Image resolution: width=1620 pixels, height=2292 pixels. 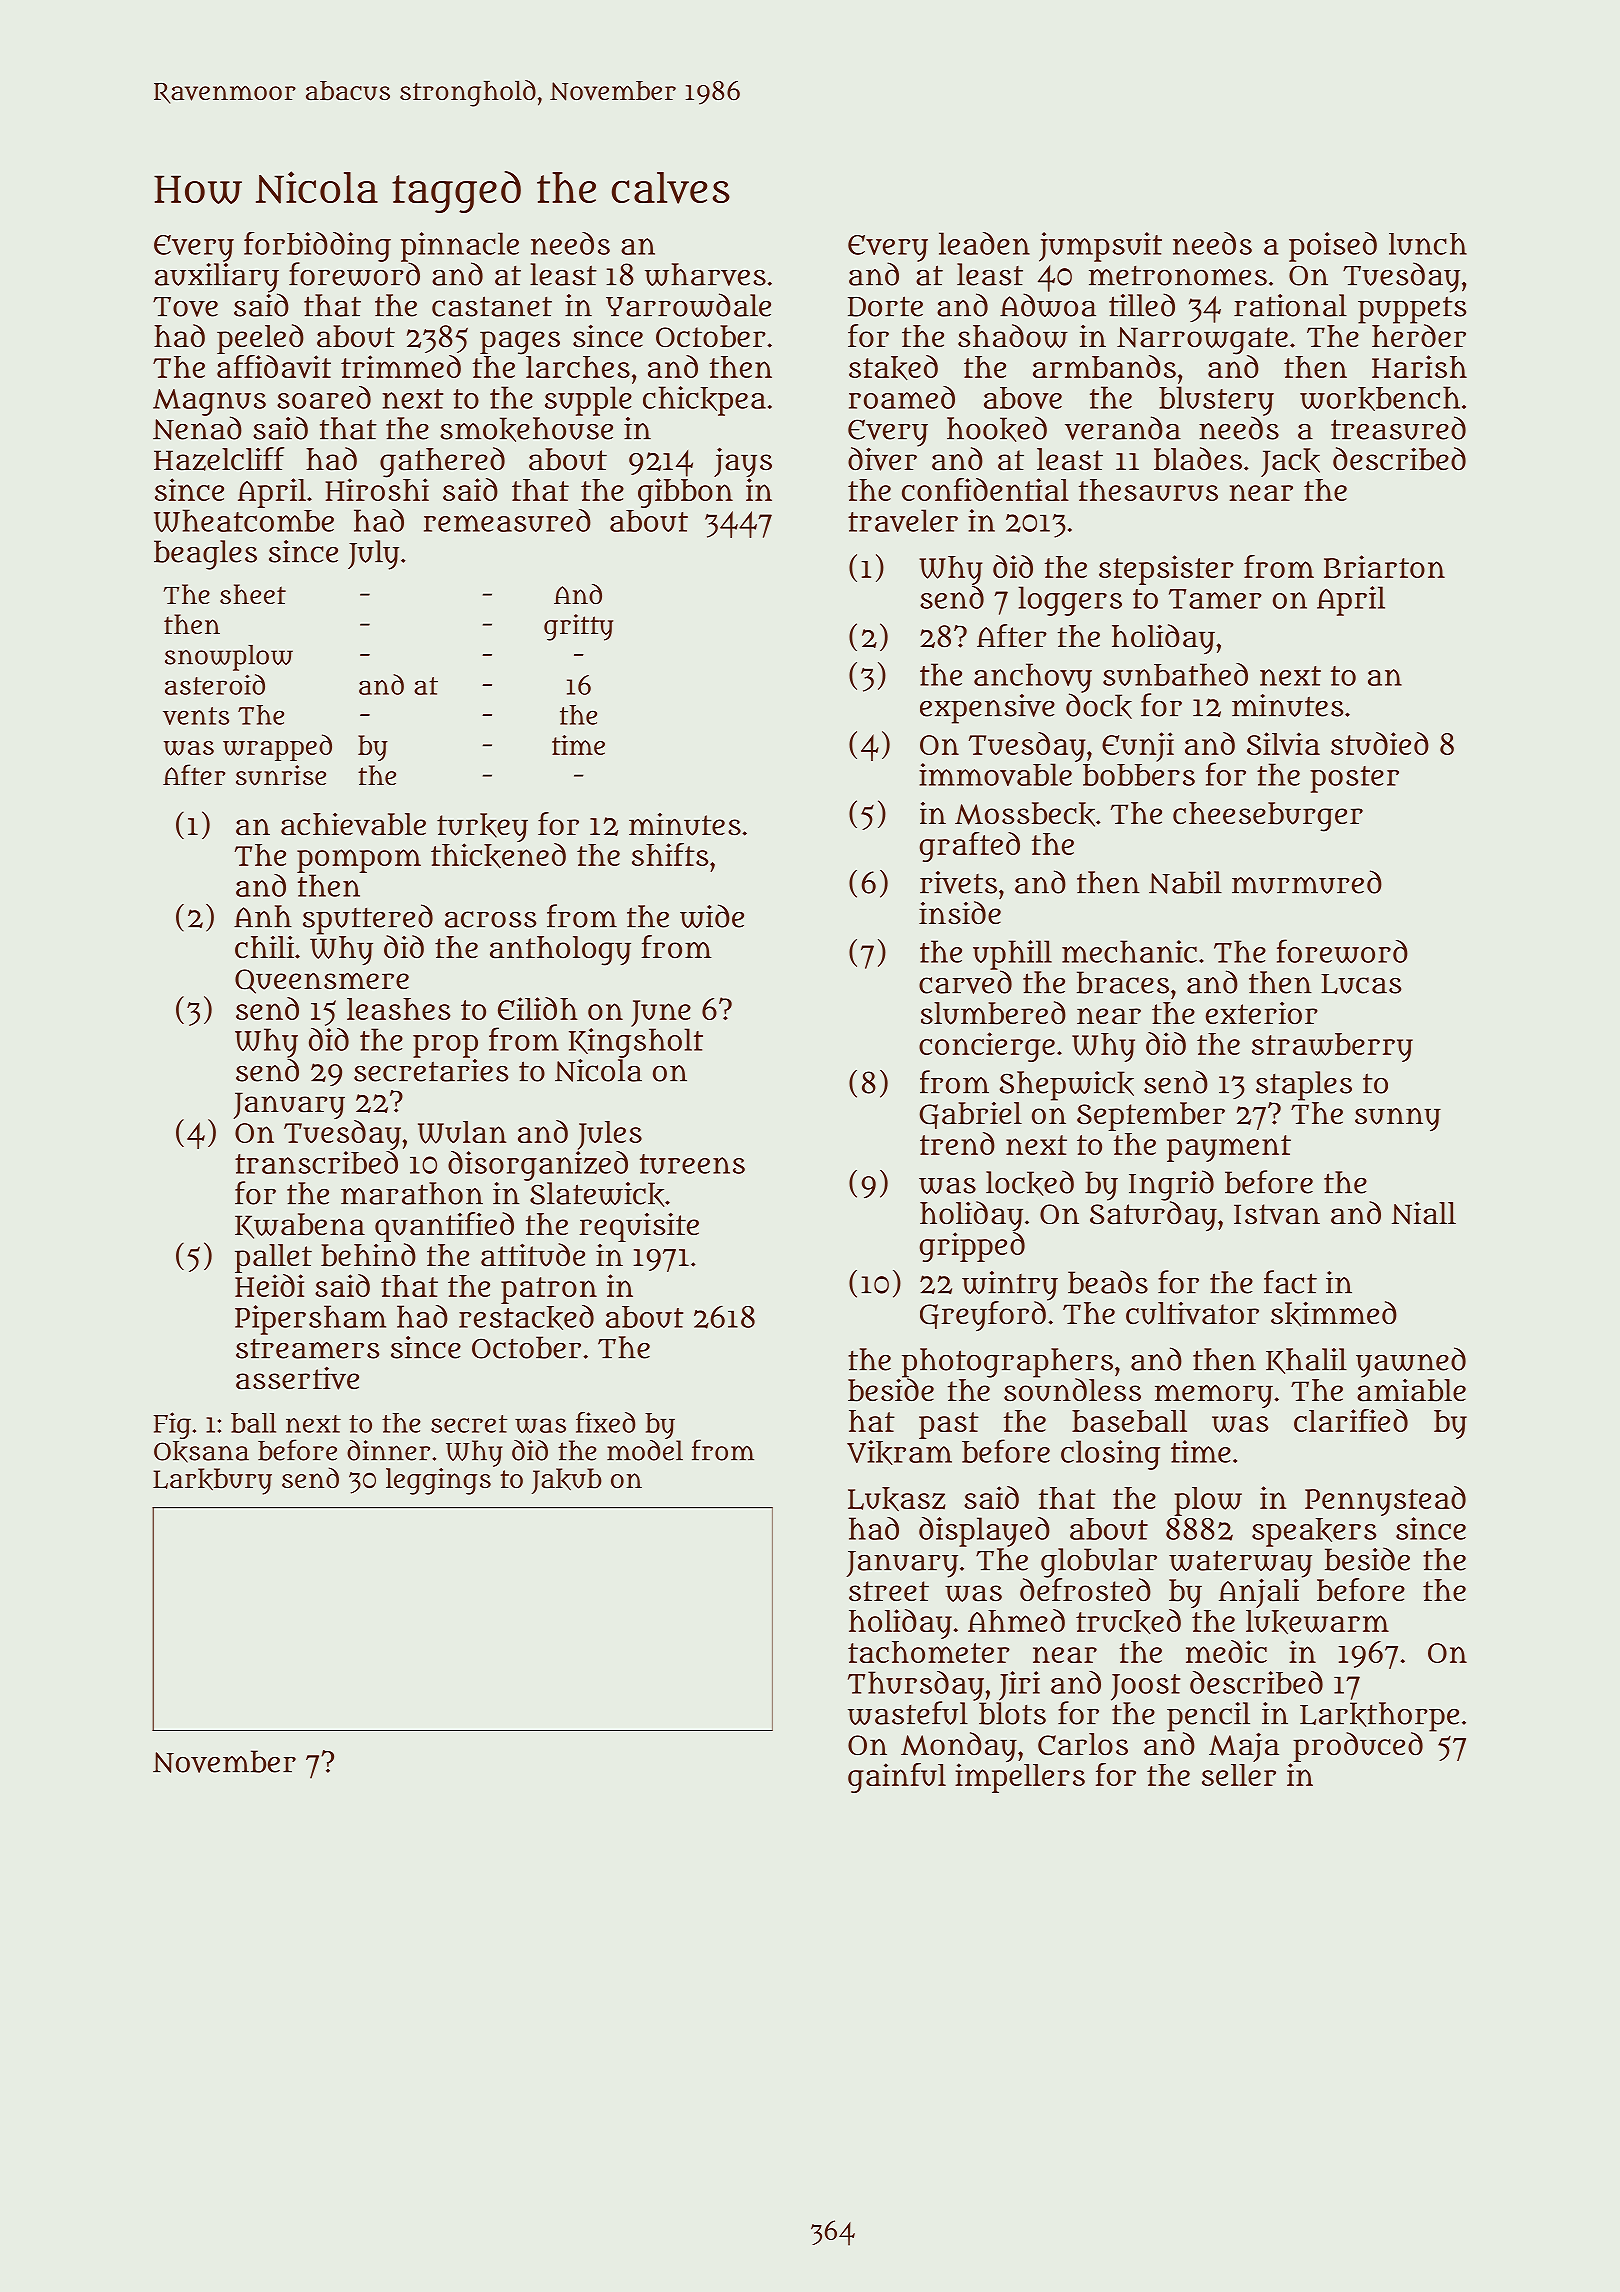 What do you see at coordinates (1384, 566) in the document?
I see `Briarton` at bounding box center [1384, 566].
